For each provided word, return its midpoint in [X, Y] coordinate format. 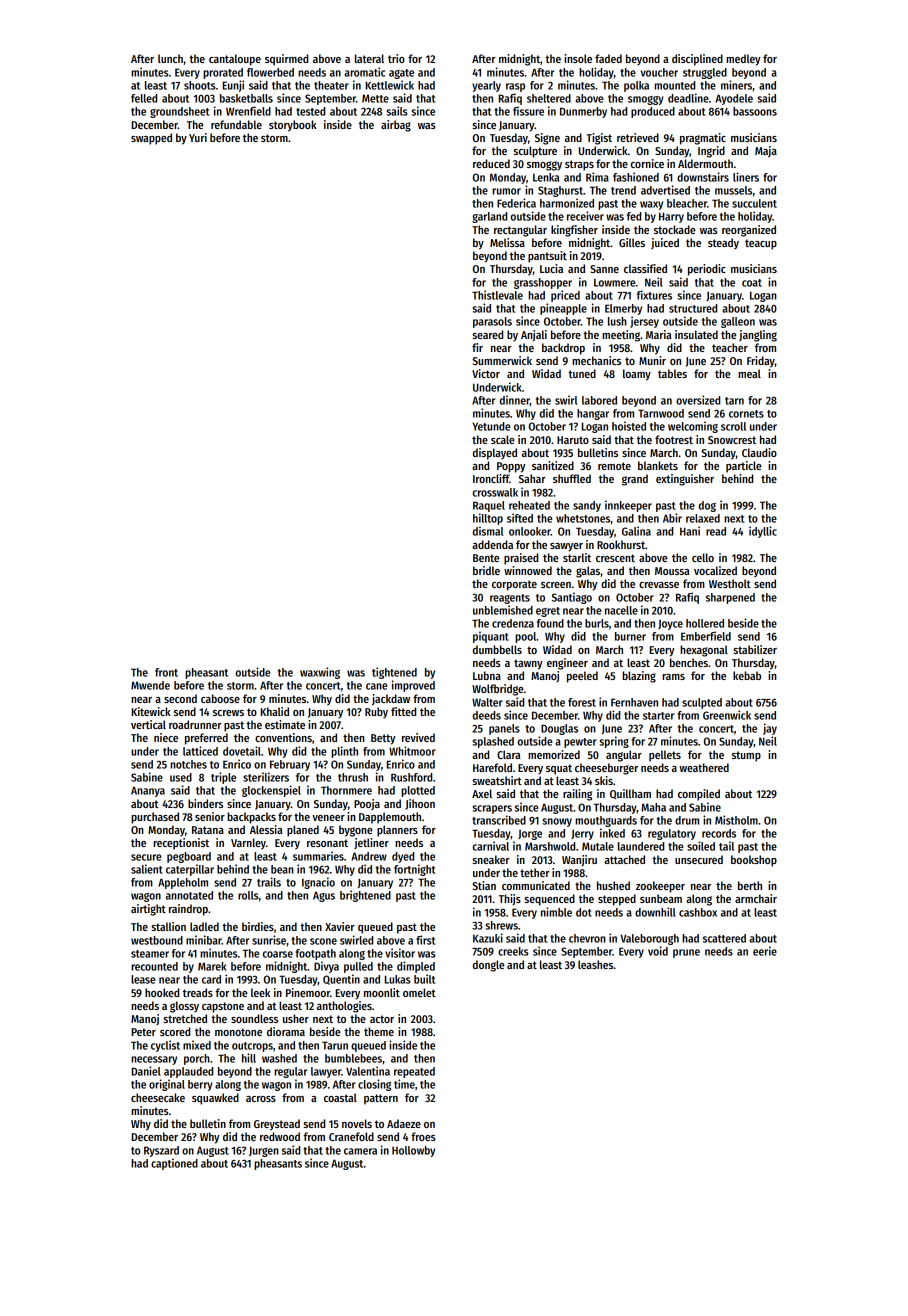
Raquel [489, 506]
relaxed [703, 518]
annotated [189, 895]
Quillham [630, 794]
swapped [151, 139]
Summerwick [502, 360]
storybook [293, 126]
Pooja [367, 804]
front [166, 672]
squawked [215, 1099]
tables [672, 373]
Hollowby [413, 1151]
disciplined [697, 60]
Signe [547, 139]
